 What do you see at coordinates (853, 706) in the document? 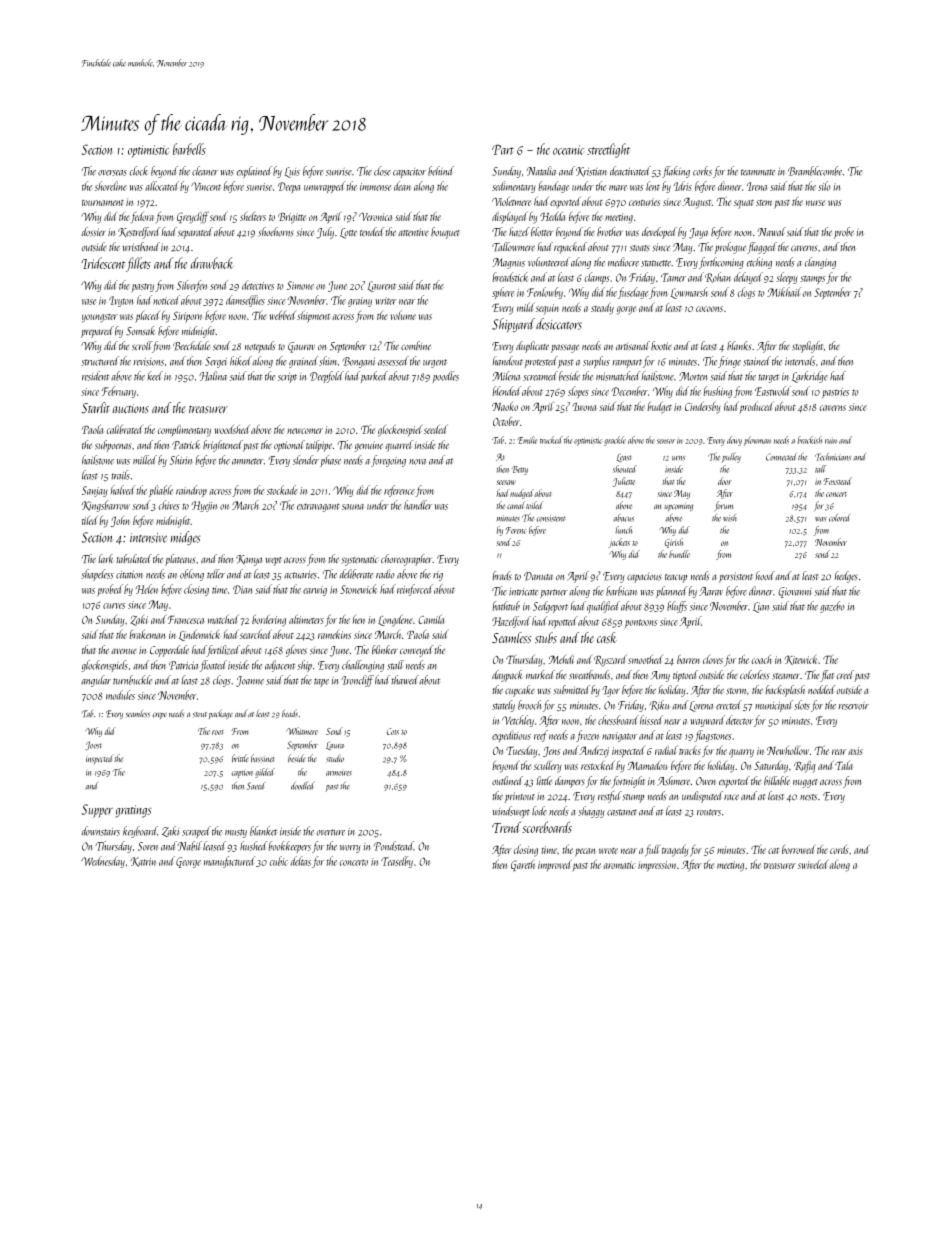
I see `reservoir` at bounding box center [853, 706].
